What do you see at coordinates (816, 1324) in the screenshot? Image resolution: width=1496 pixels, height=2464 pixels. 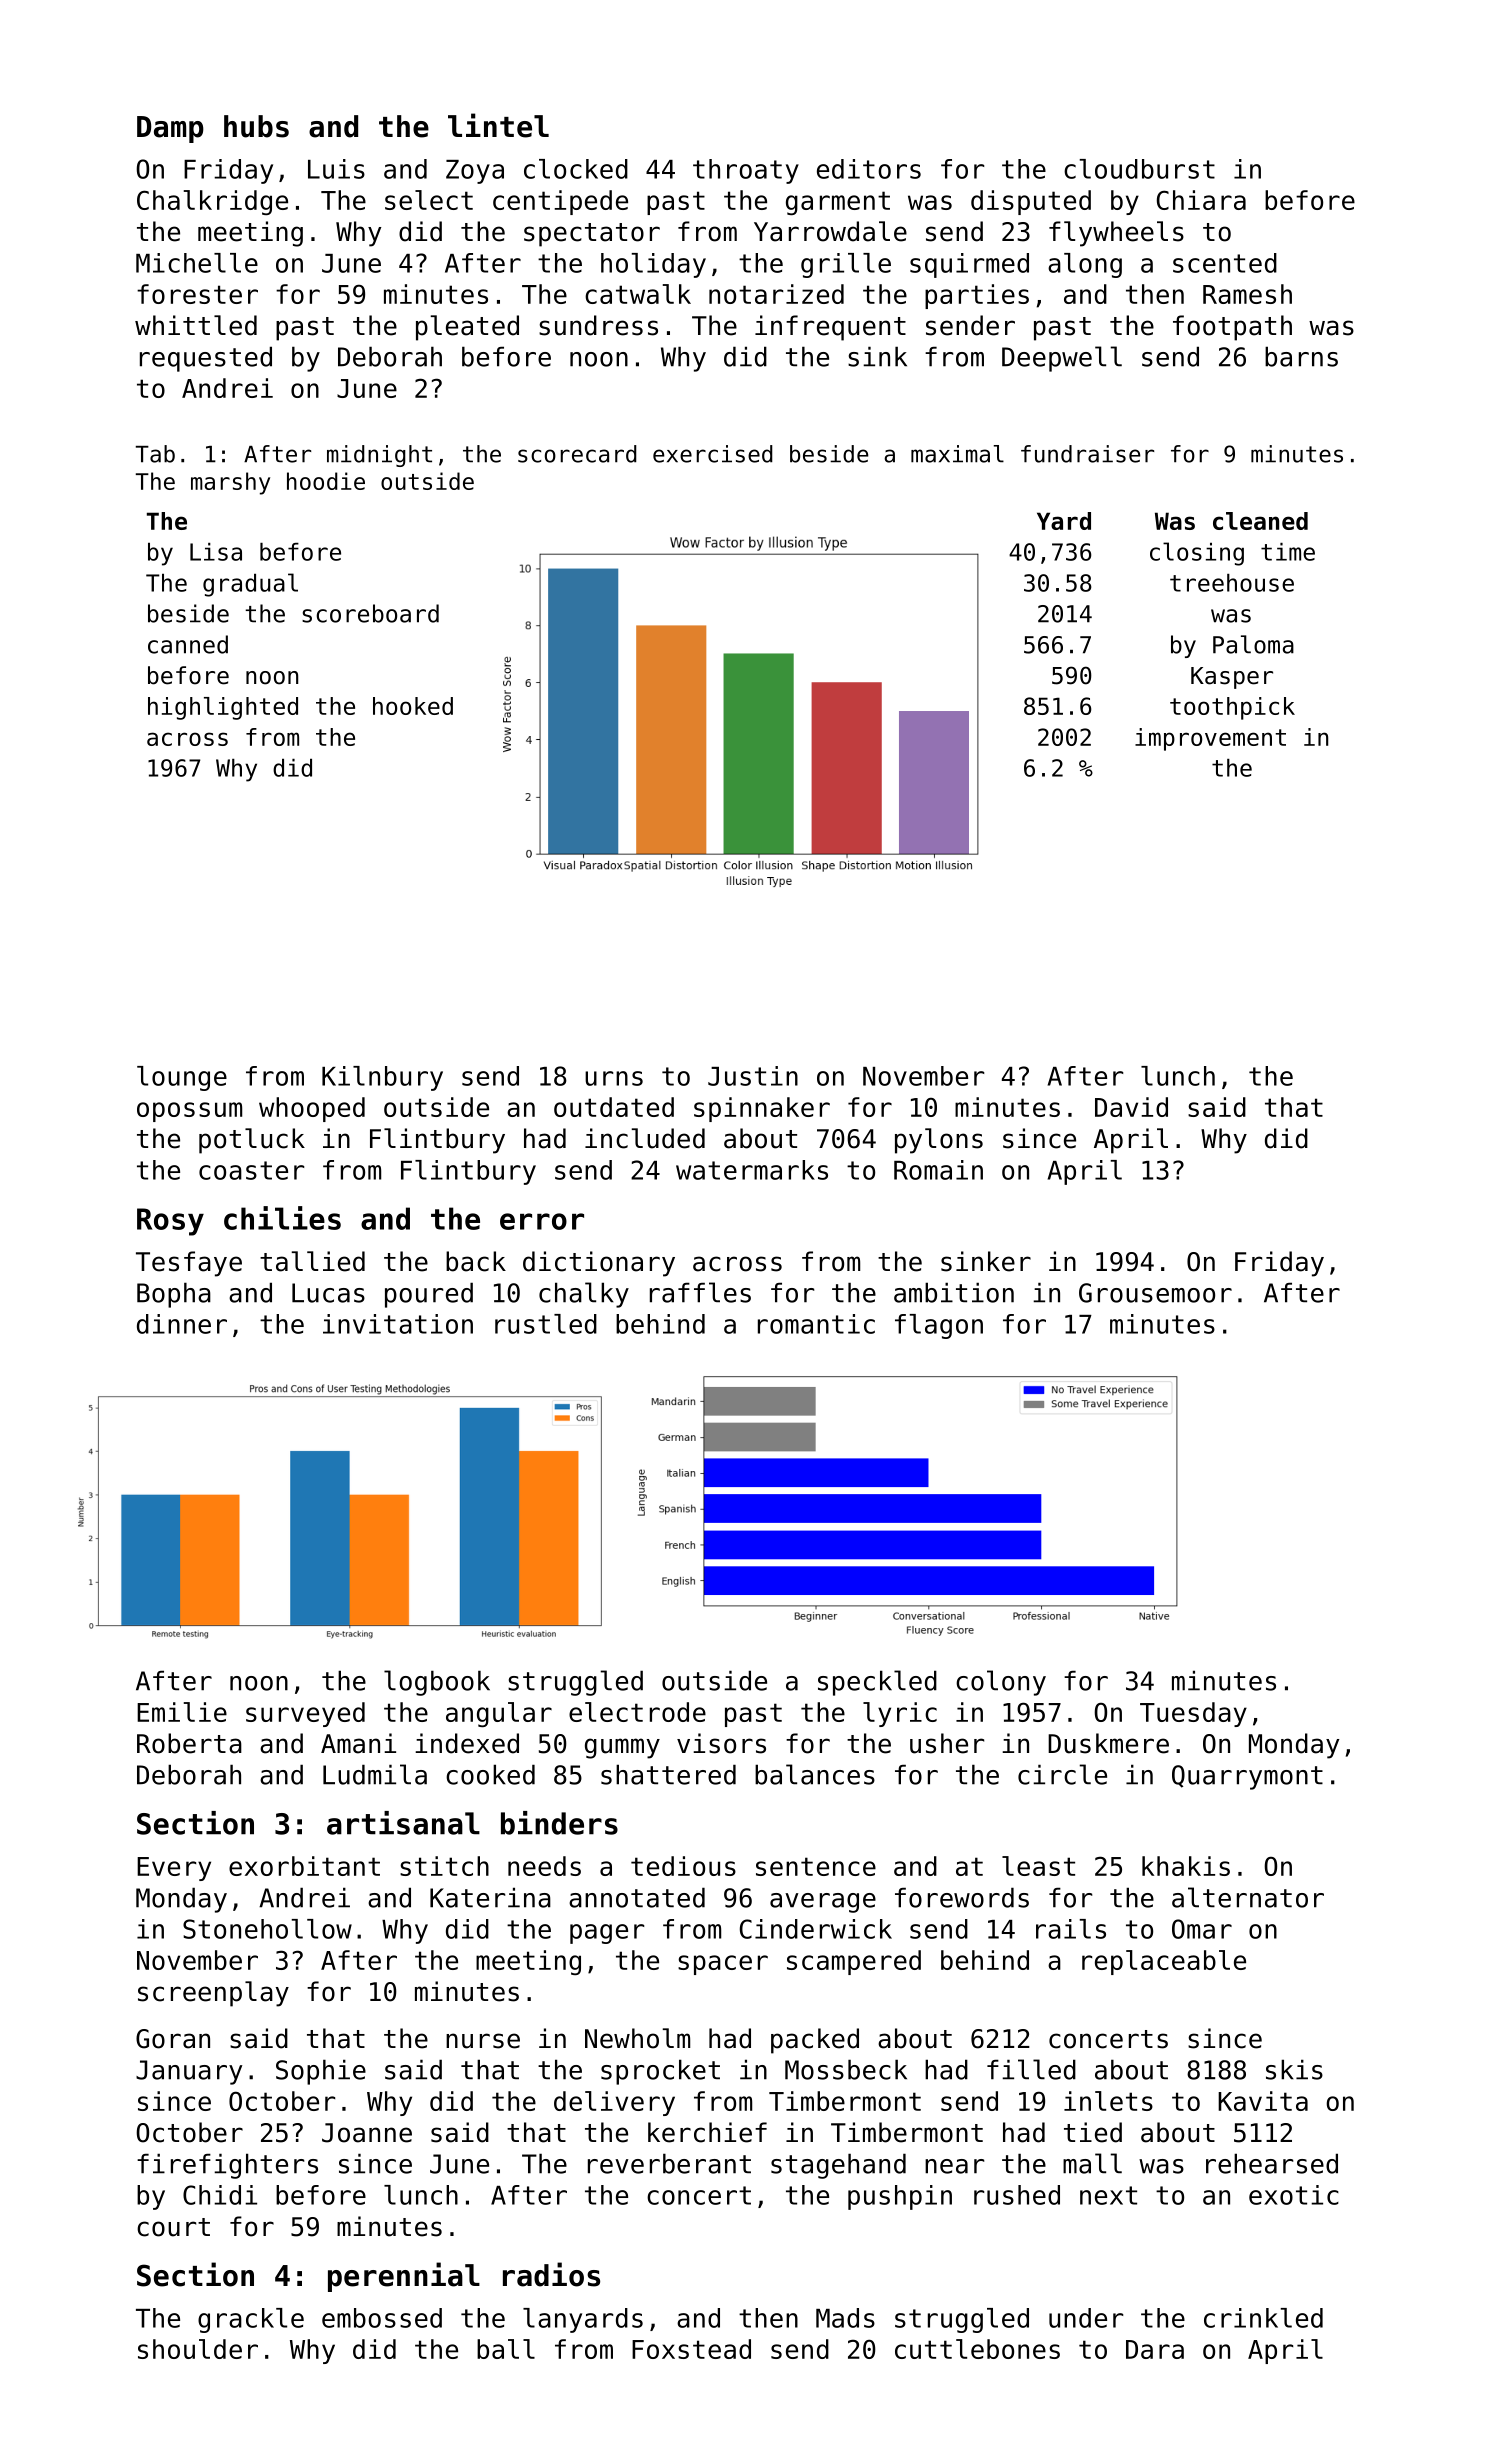 I see `romantic` at bounding box center [816, 1324].
